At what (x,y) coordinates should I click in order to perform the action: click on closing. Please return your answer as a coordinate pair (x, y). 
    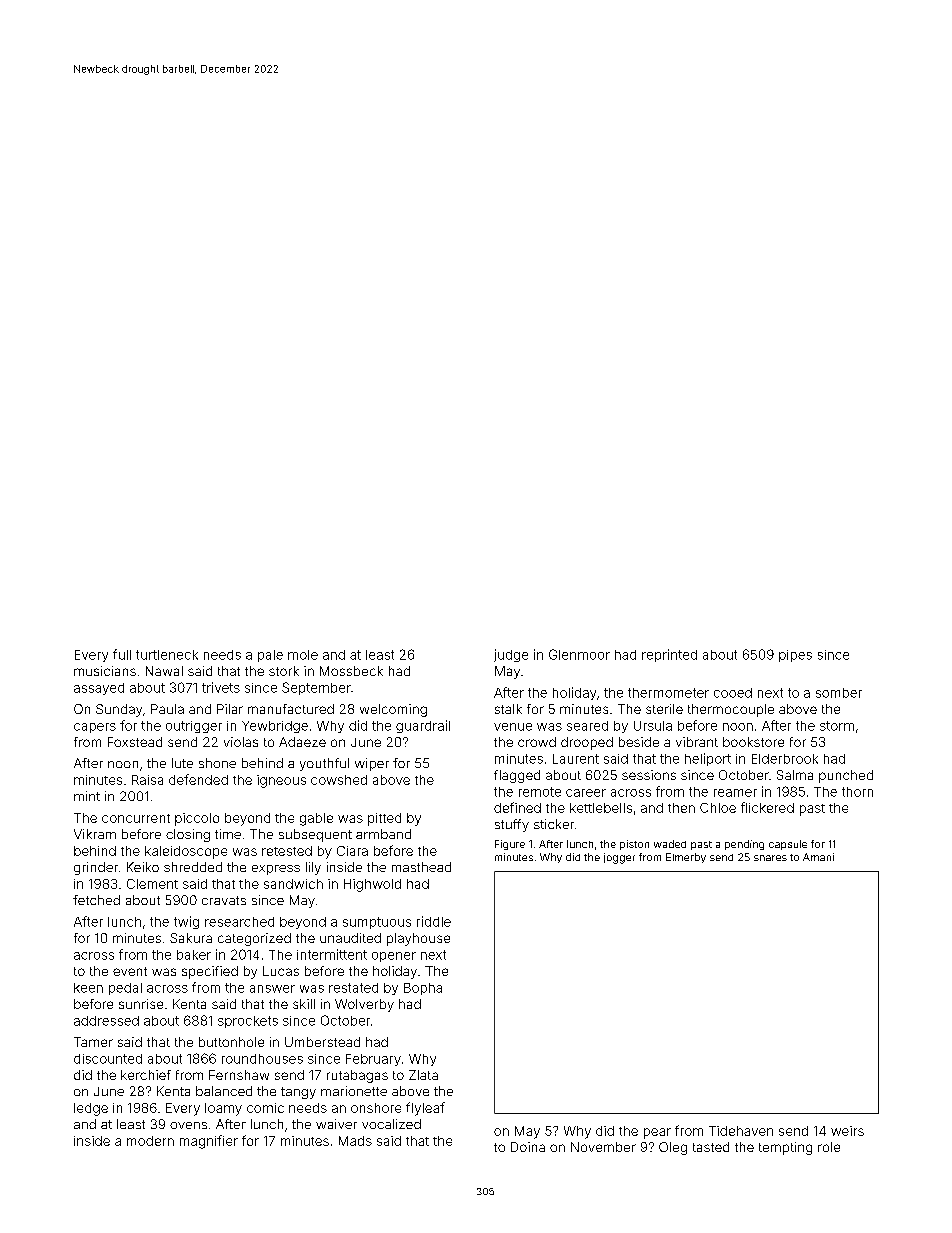
    Looking at the image, I should click on (188, 835).
